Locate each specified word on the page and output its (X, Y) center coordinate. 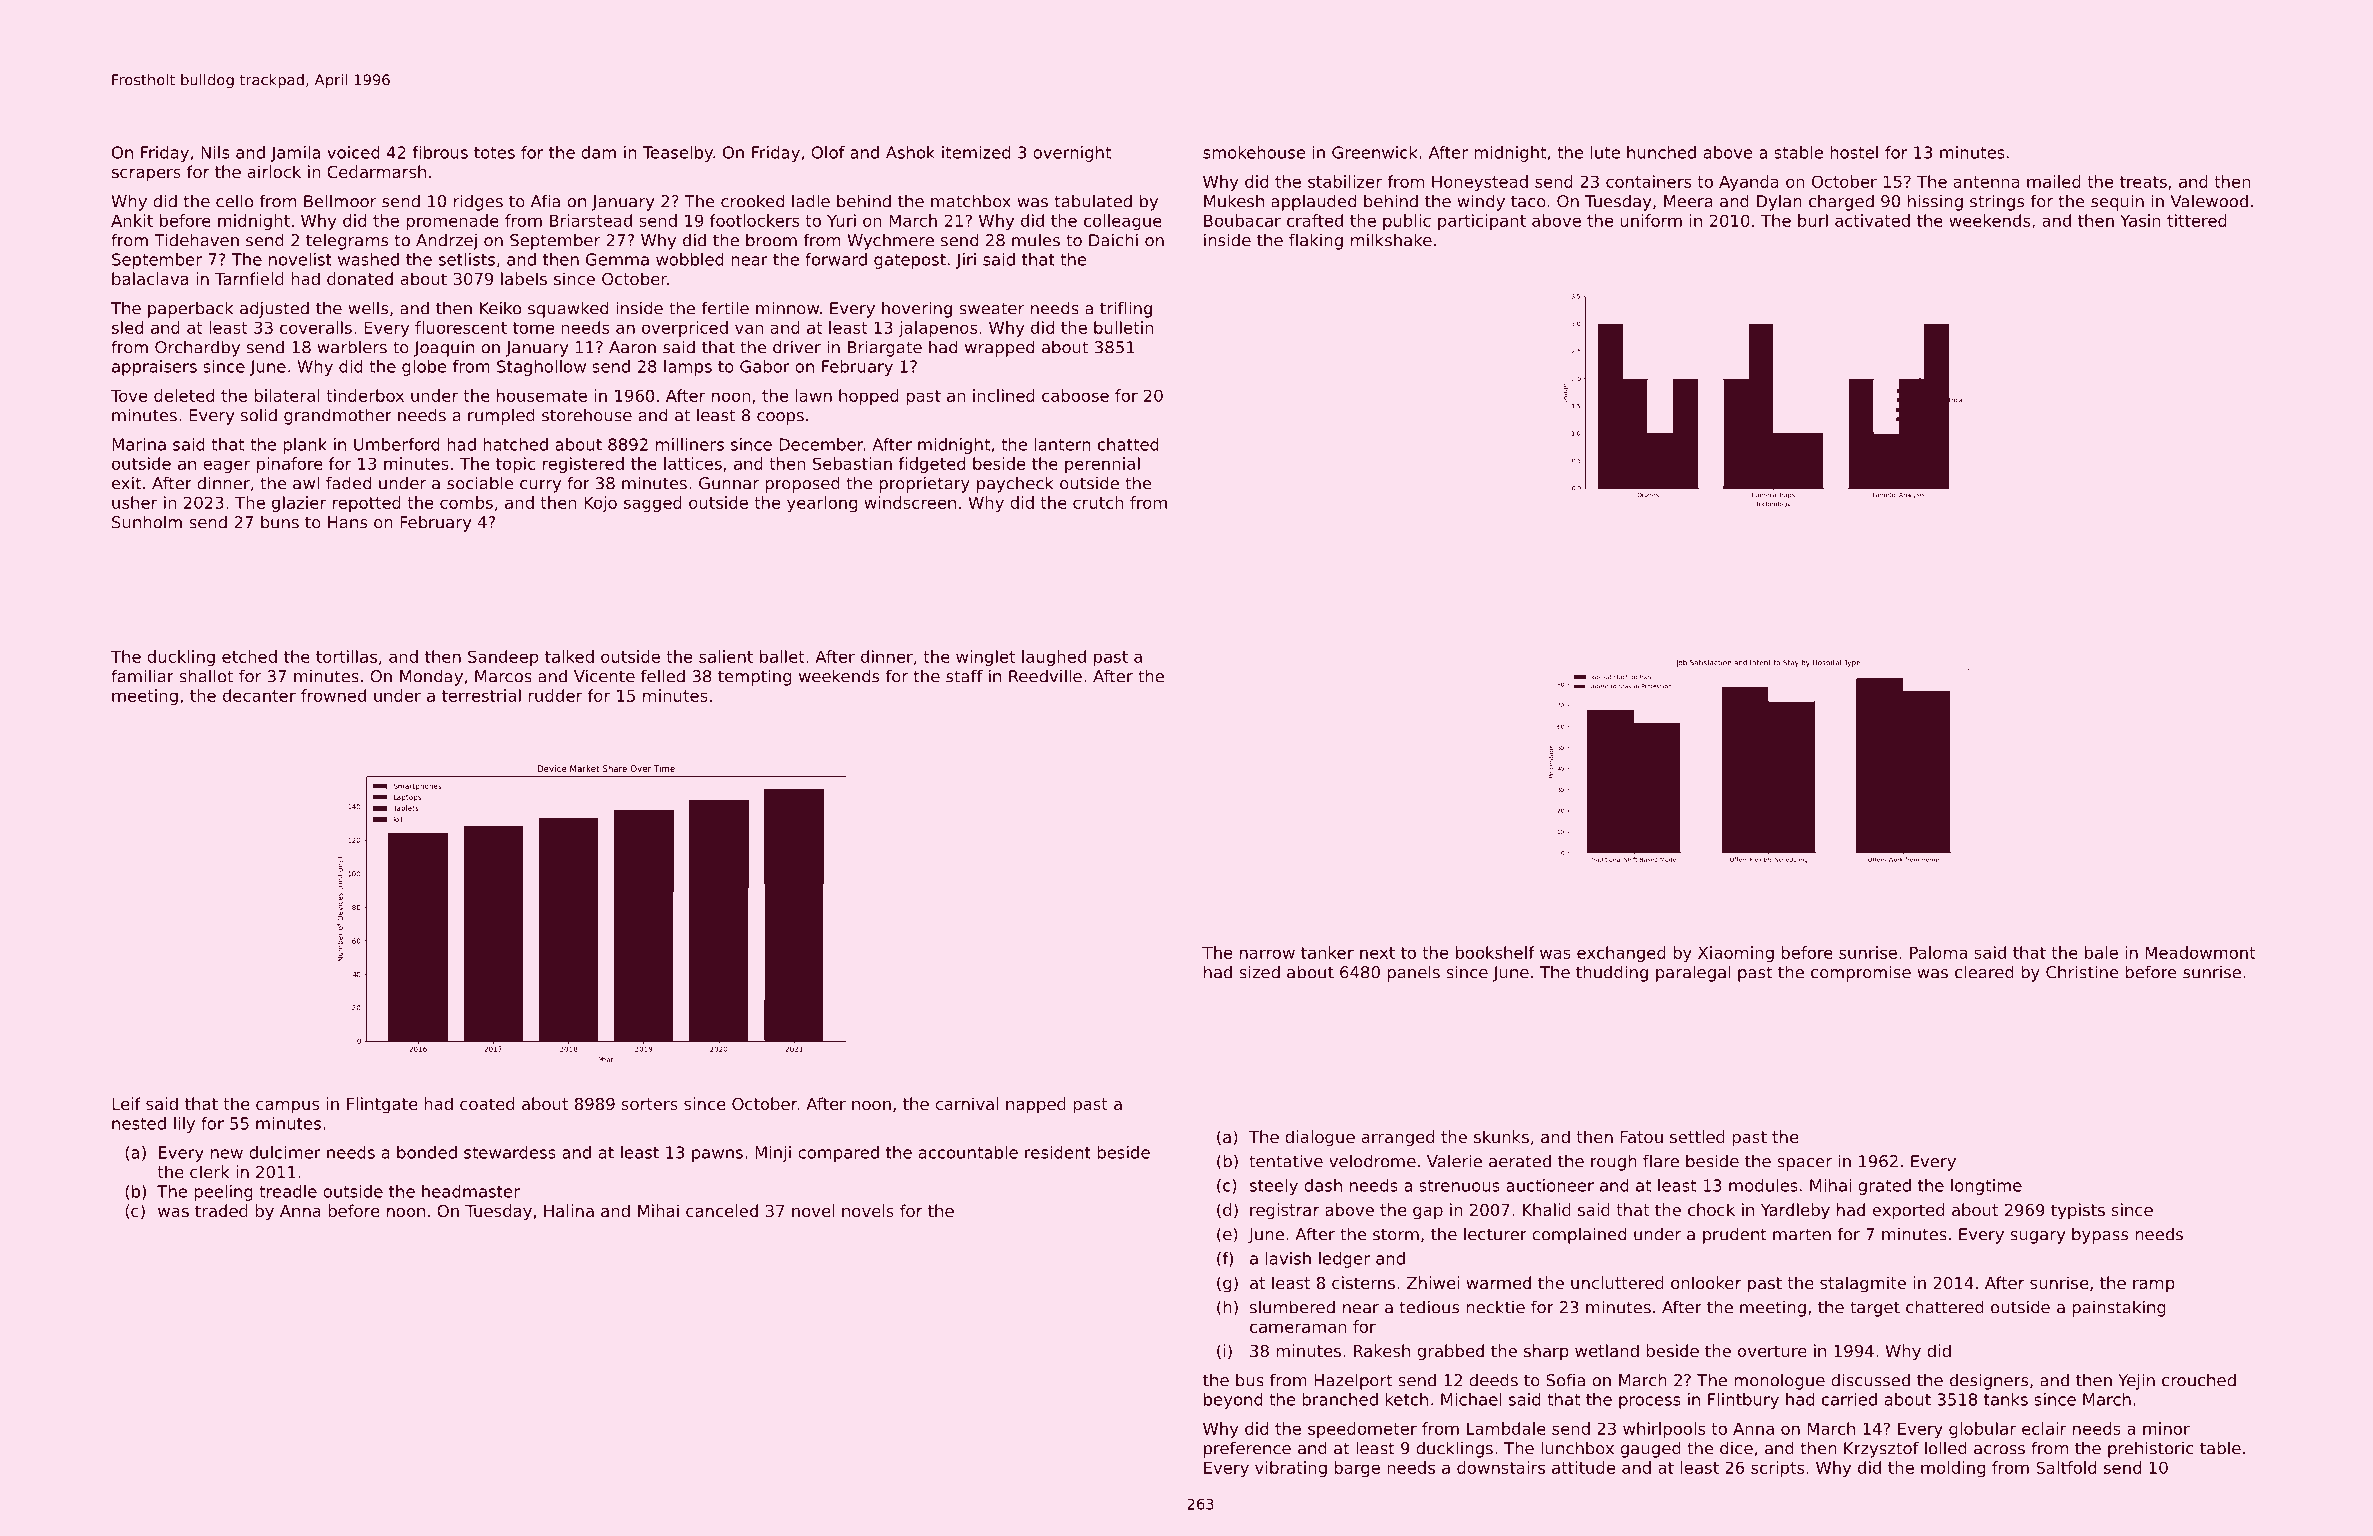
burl (1813, 220)
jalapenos (937, 329)
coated (487, 1103)
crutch (1098, 502)
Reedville (1045, 676)
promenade (453, 222)
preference (1247, 1449)
